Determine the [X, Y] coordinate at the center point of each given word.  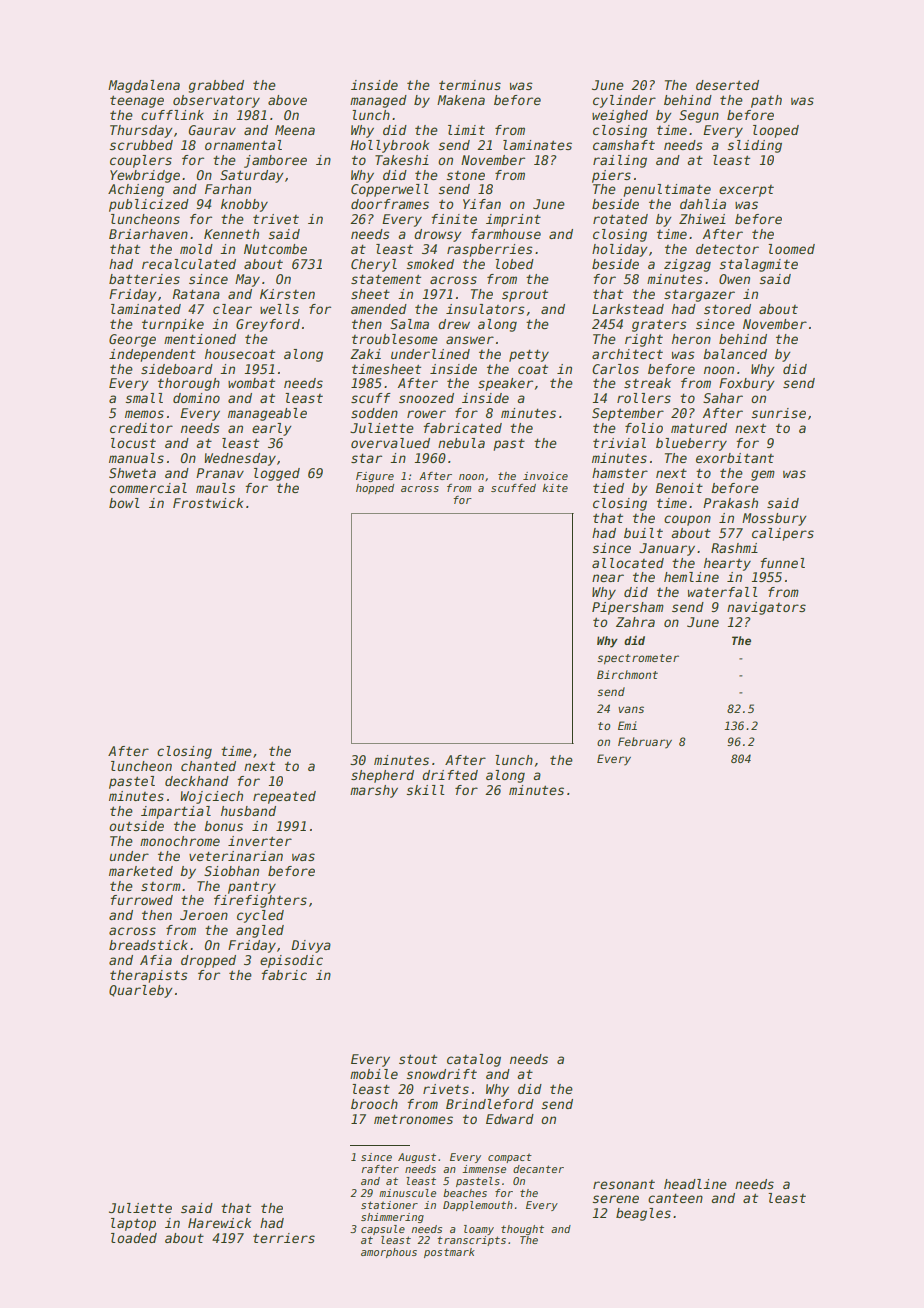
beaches [465, 1193]
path [766, 101]
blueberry [691, 444]
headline [695, 1184]
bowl [124, 503]
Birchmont [627, 674]
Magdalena [144, 86]
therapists [149, 976]
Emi [627, 725]
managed [378, 101]
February [645, 743]
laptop [133, 1224]
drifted [450, 775]
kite [555, 488]
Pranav [220, 473]
